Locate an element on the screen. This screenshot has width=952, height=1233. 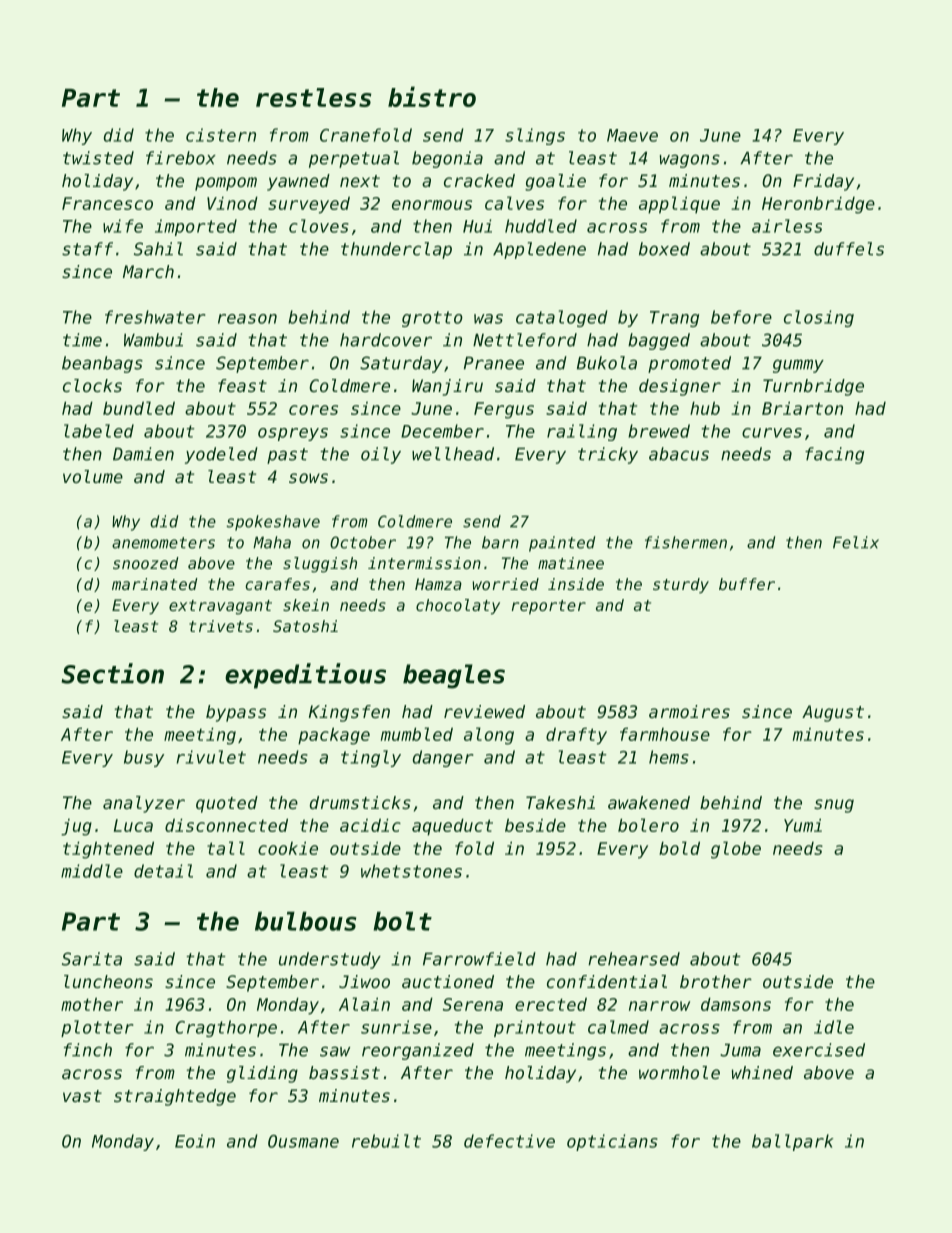
reason is located at coordinates (247, 319).
